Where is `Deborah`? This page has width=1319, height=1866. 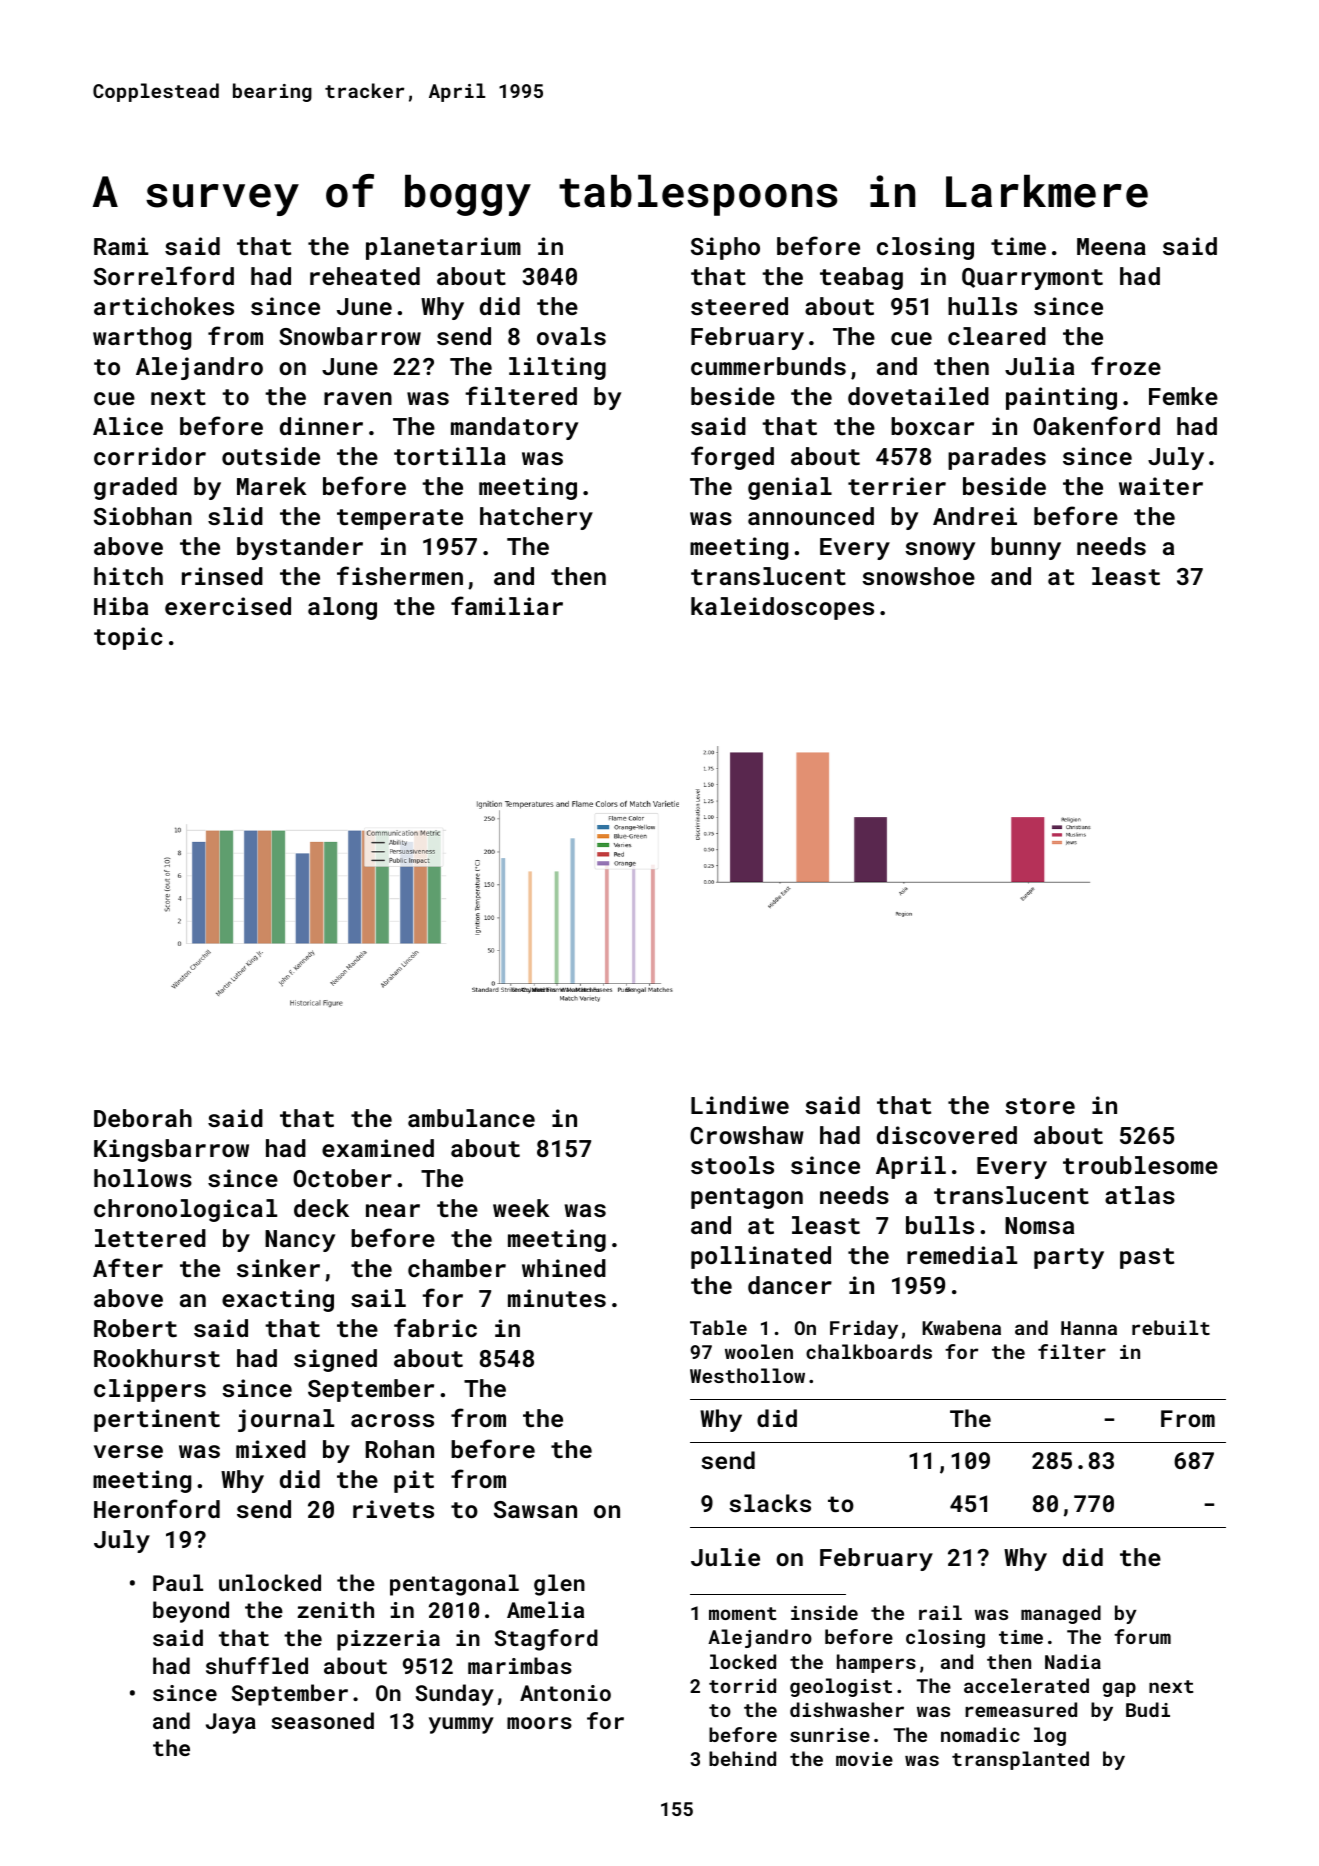 Deborah is located at coordinates (143, 1118).
